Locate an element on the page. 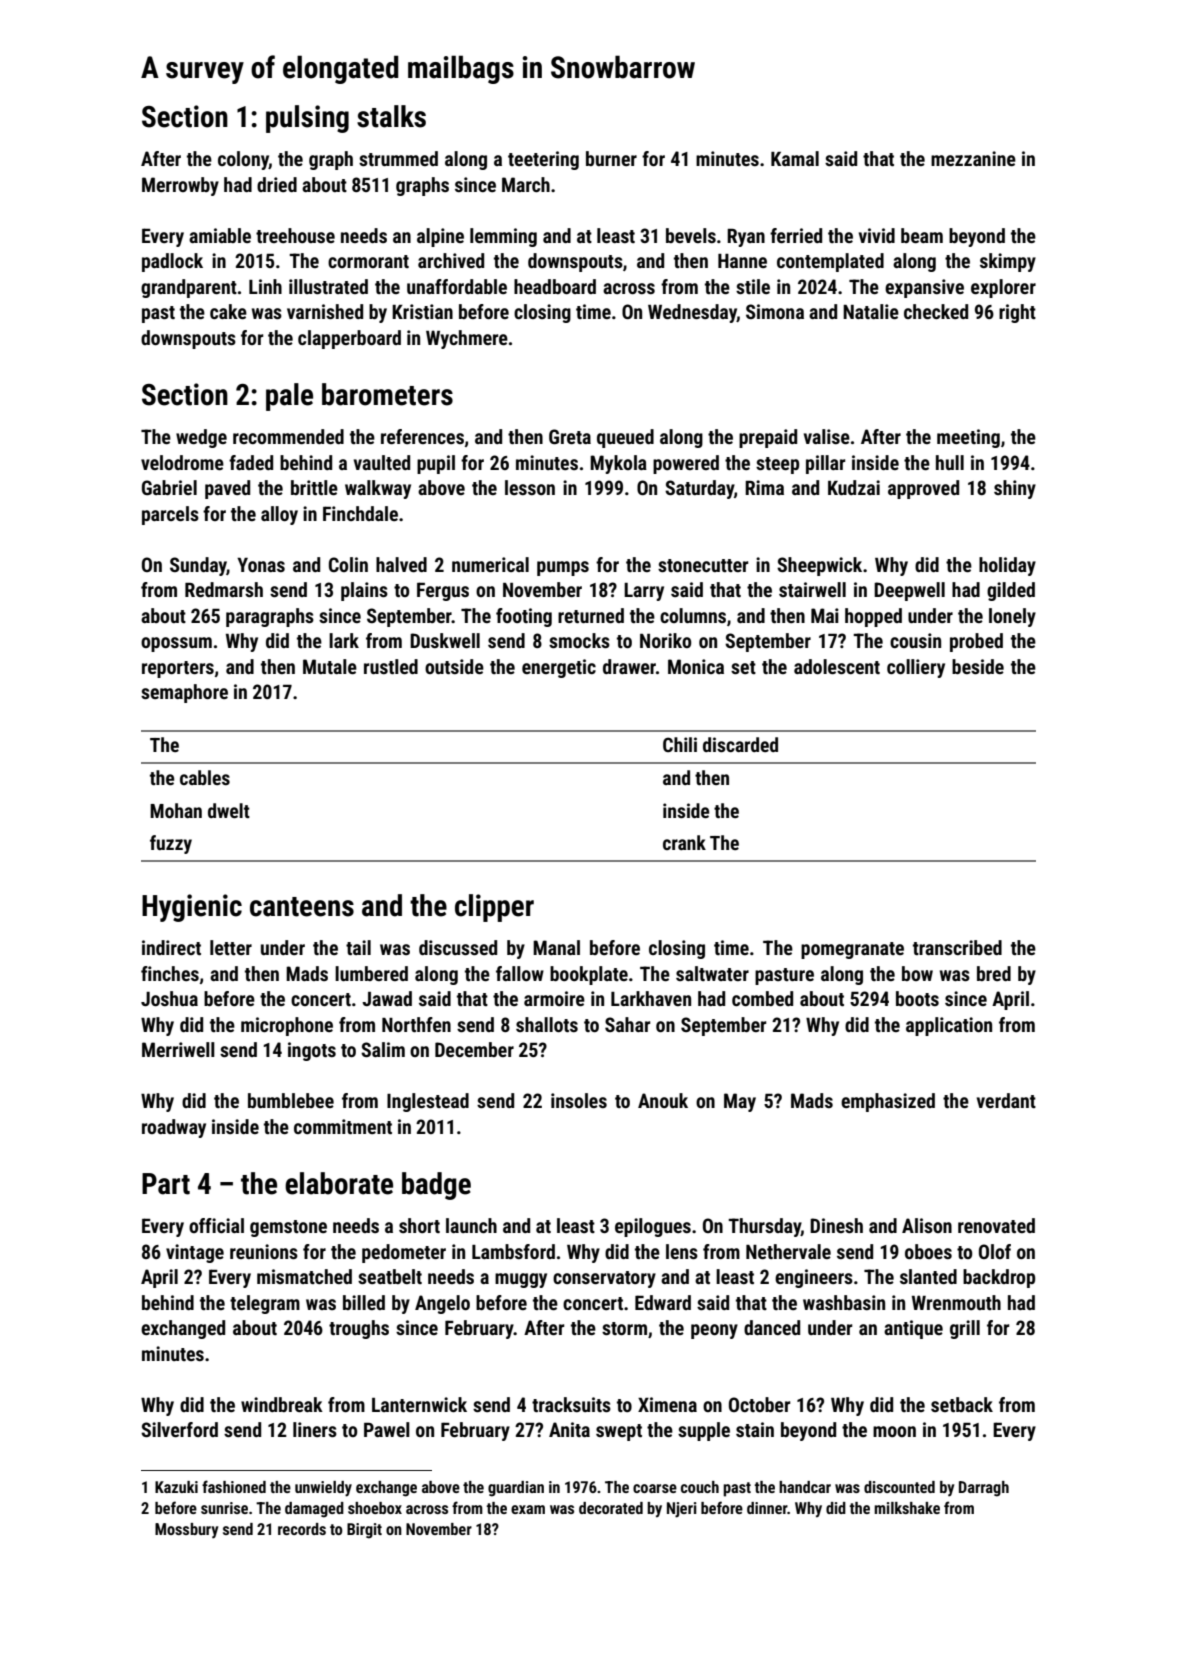 The height and width of the document is (1664, 1177). footing is located at coordinates (524, 617).
